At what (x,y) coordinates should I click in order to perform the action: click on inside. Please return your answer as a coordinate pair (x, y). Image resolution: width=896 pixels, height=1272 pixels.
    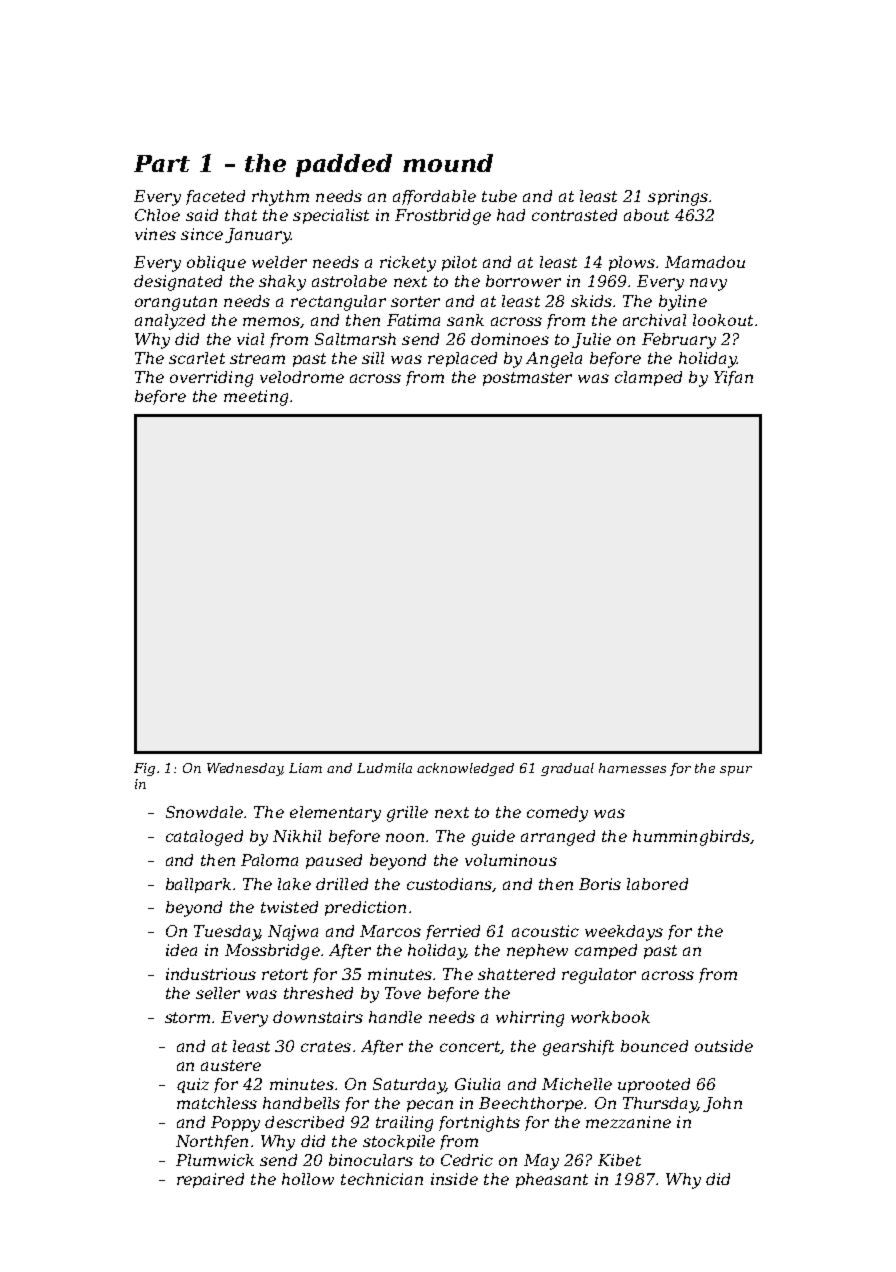
    Looking at the image, I should click on (454, 1179).
